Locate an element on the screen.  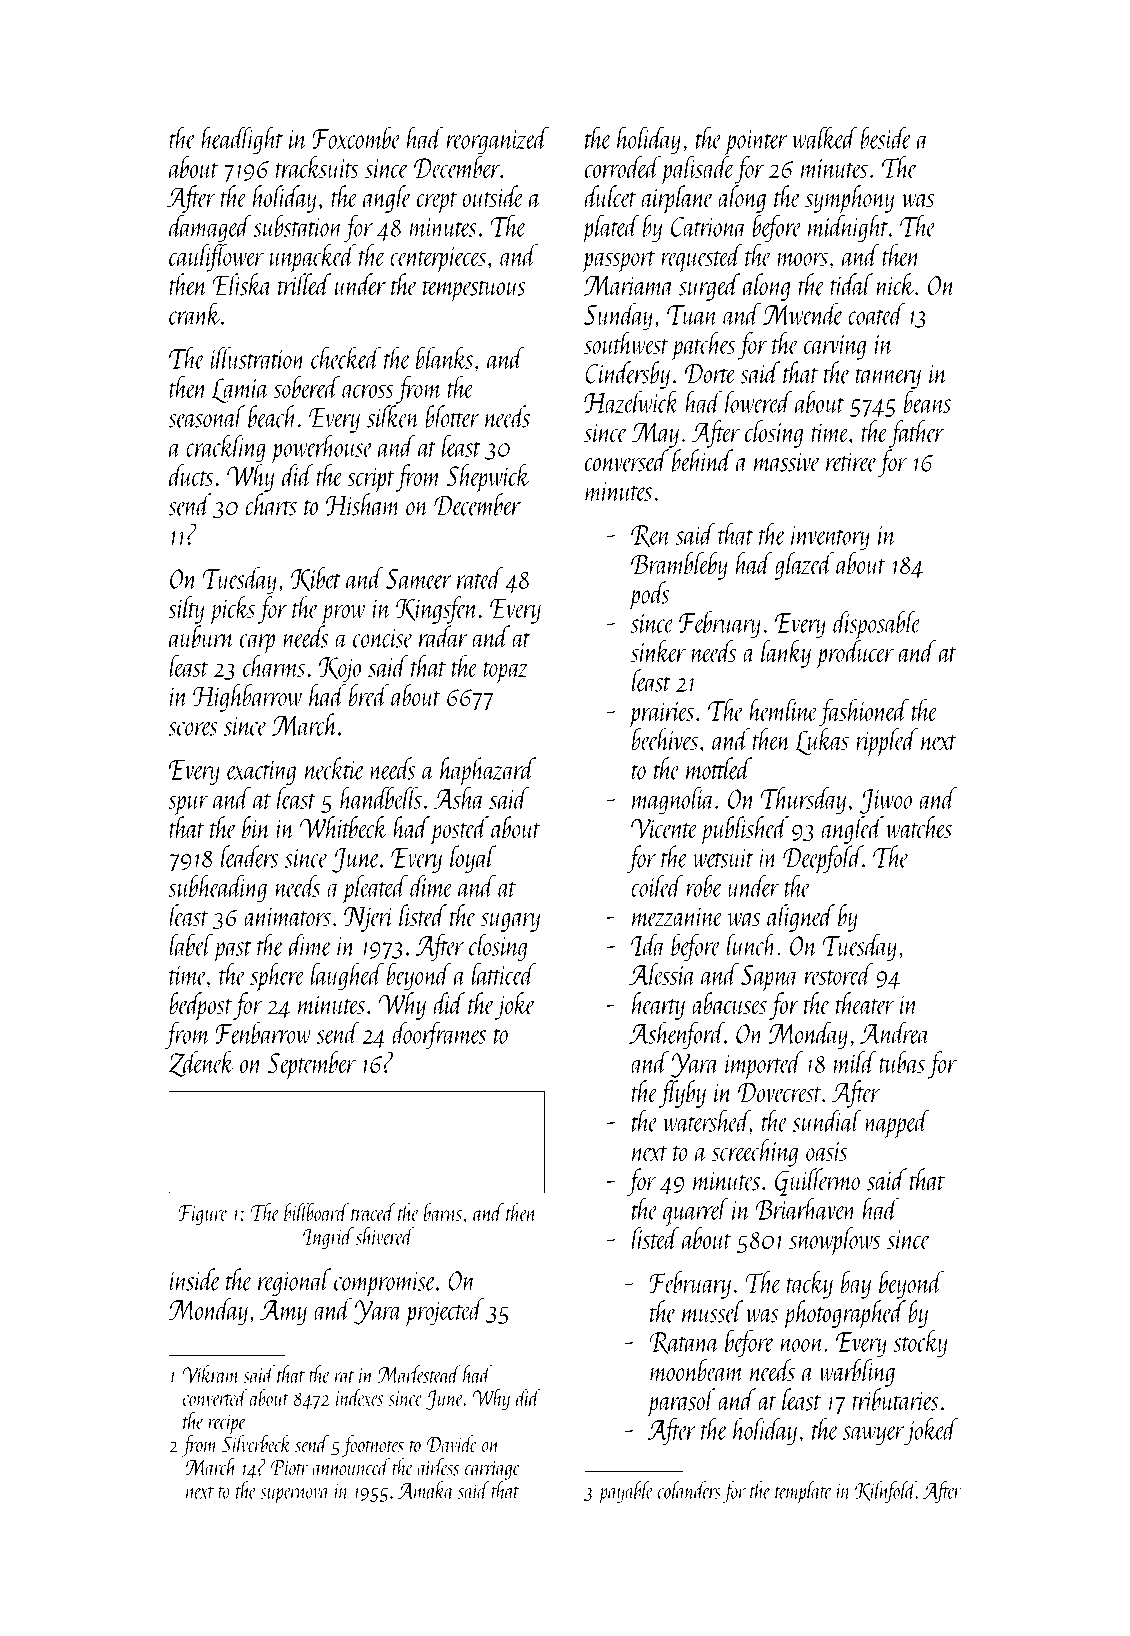
haphazard is located at coordinates (488, 771).
